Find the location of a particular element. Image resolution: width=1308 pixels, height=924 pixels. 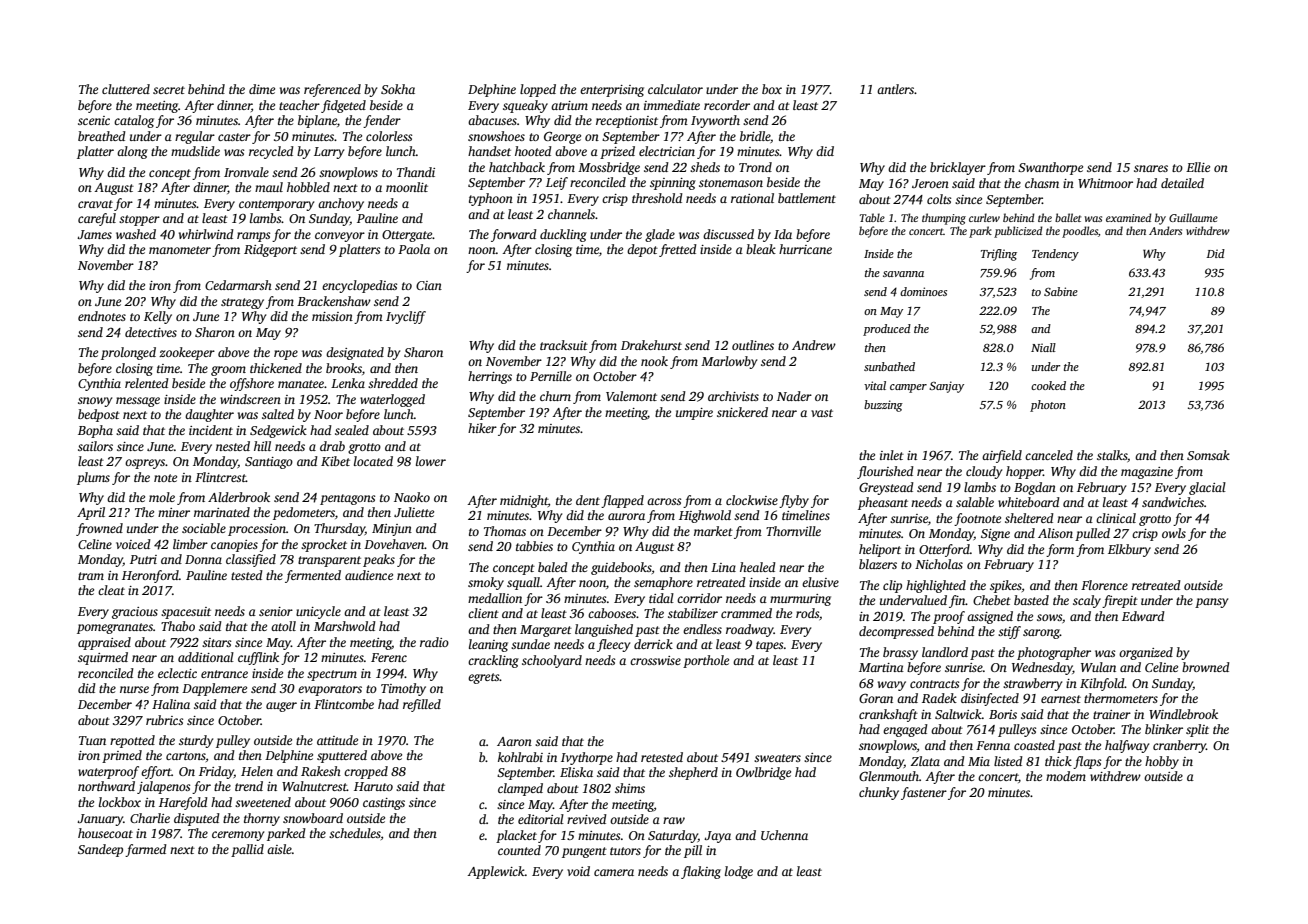

along is located at coordinates (132, 152).
